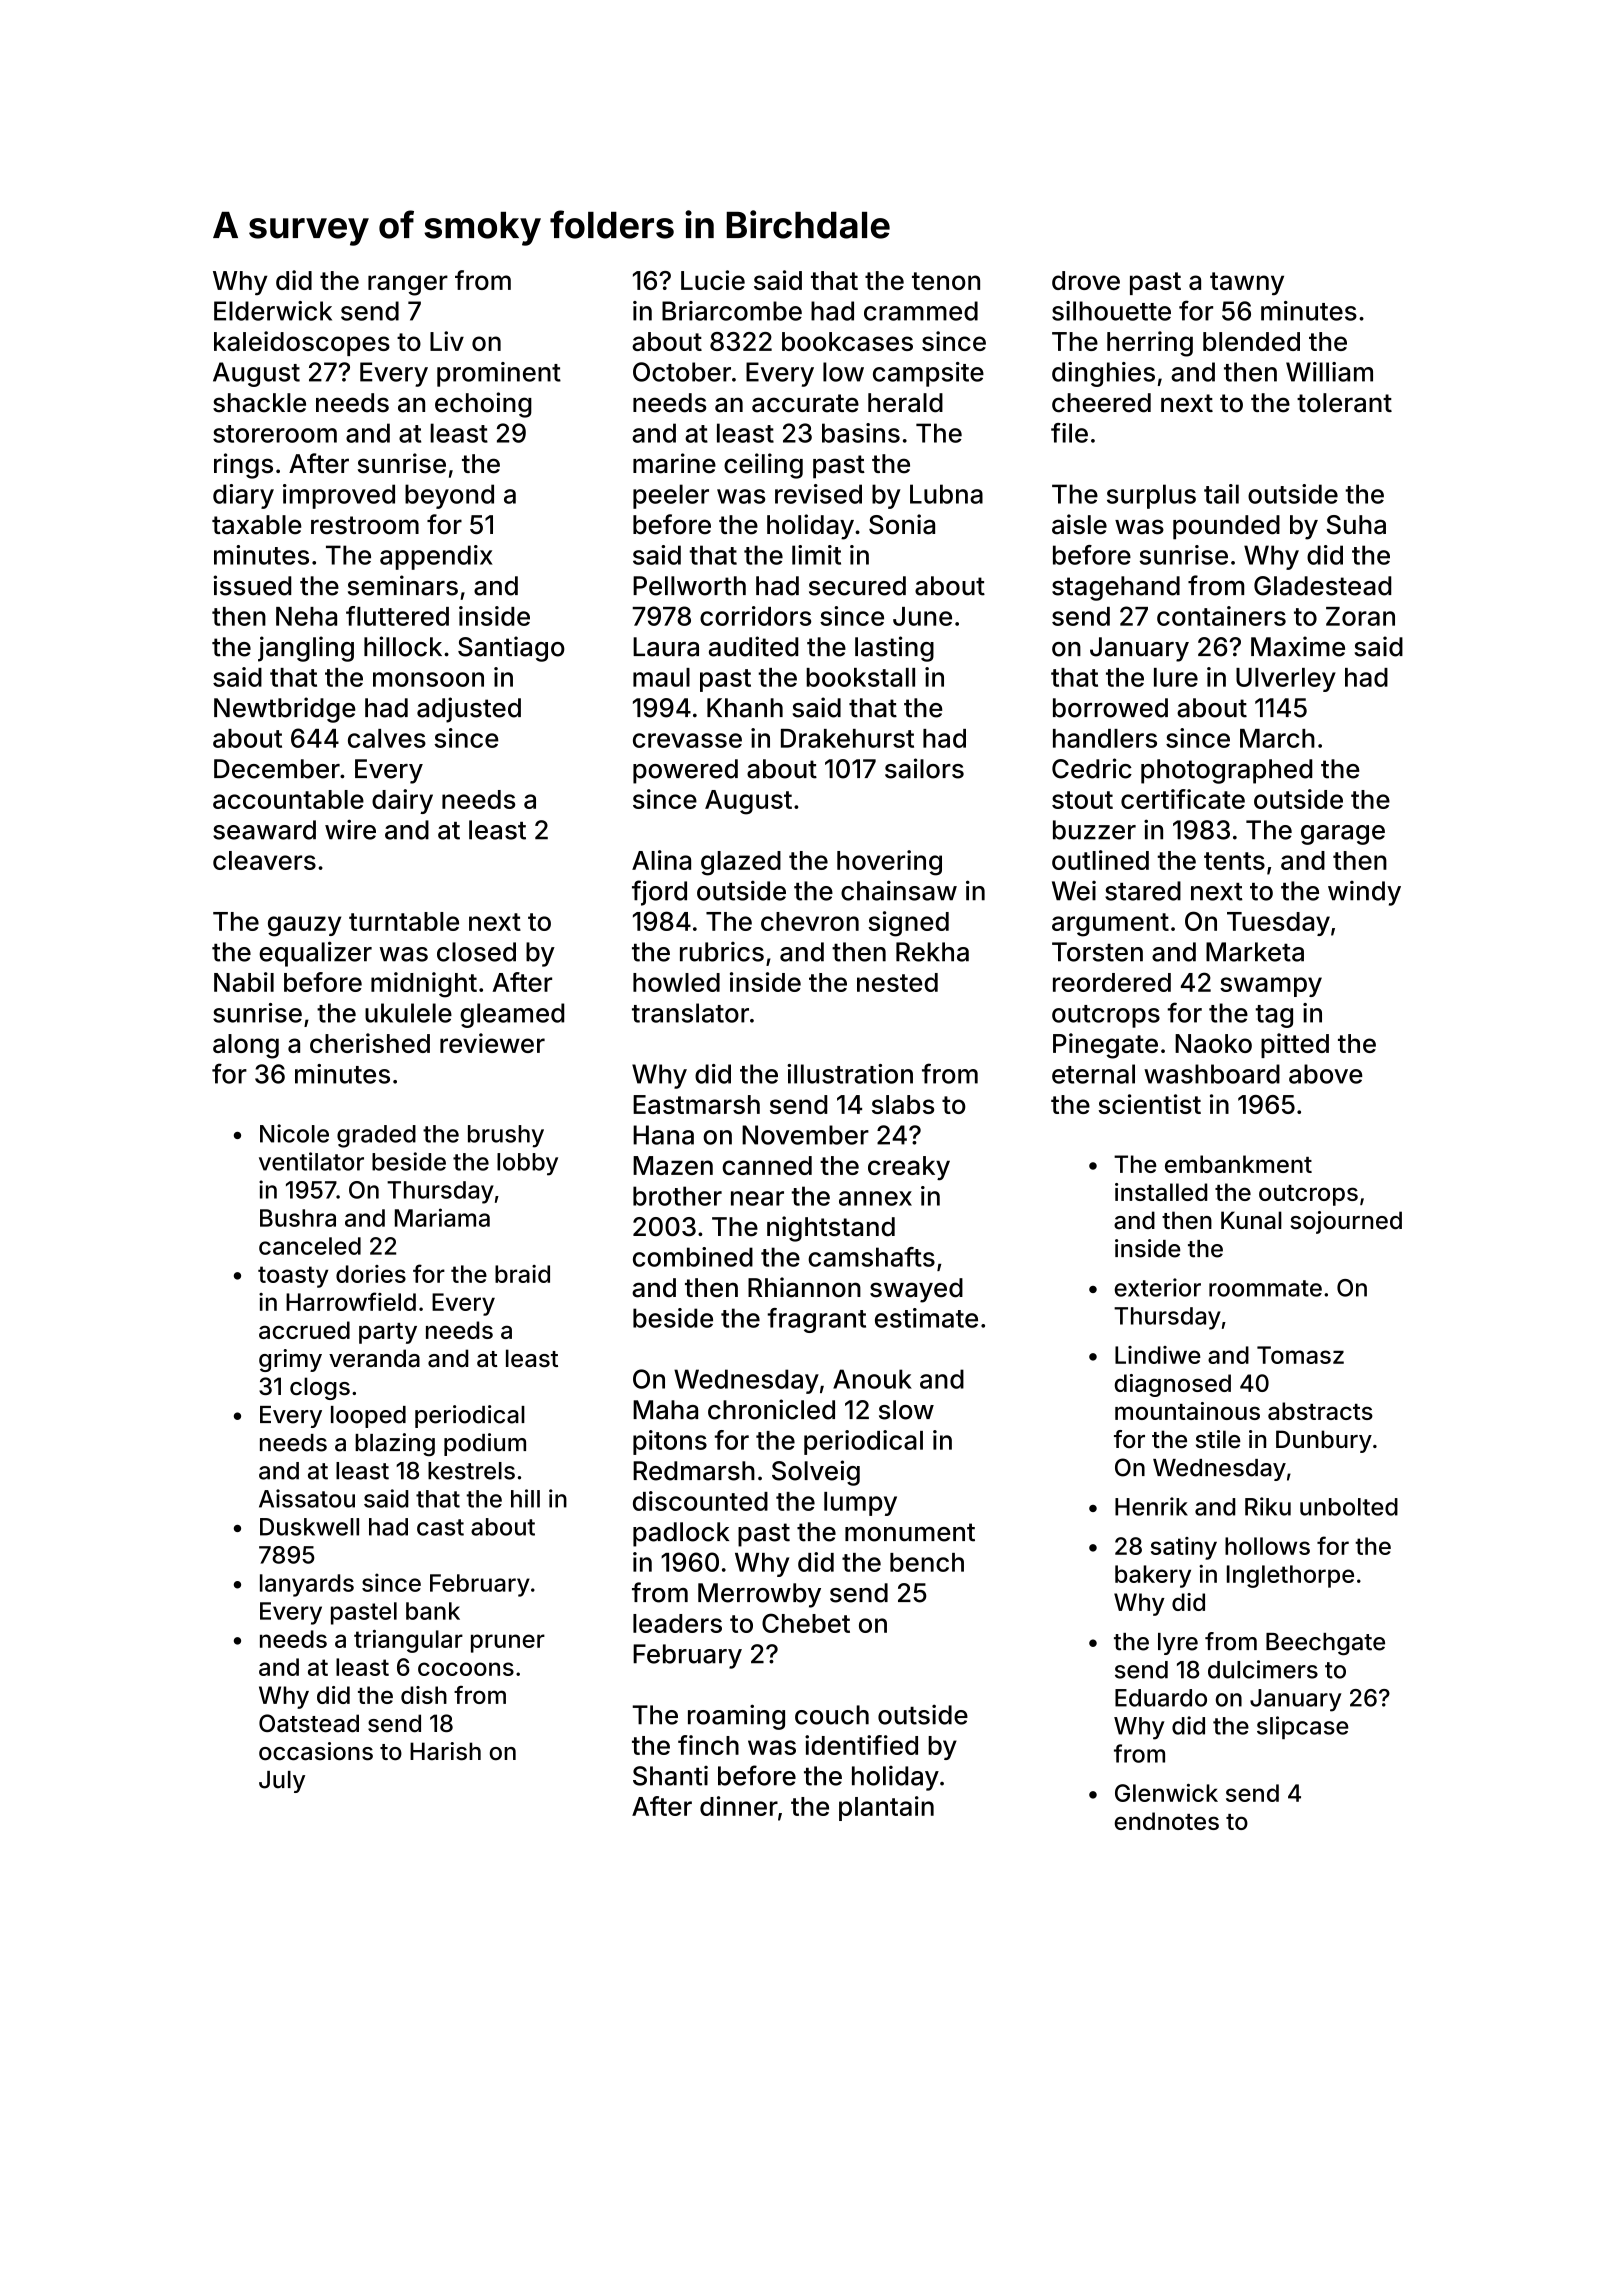  I want to click on July, so click(282, 1782).
